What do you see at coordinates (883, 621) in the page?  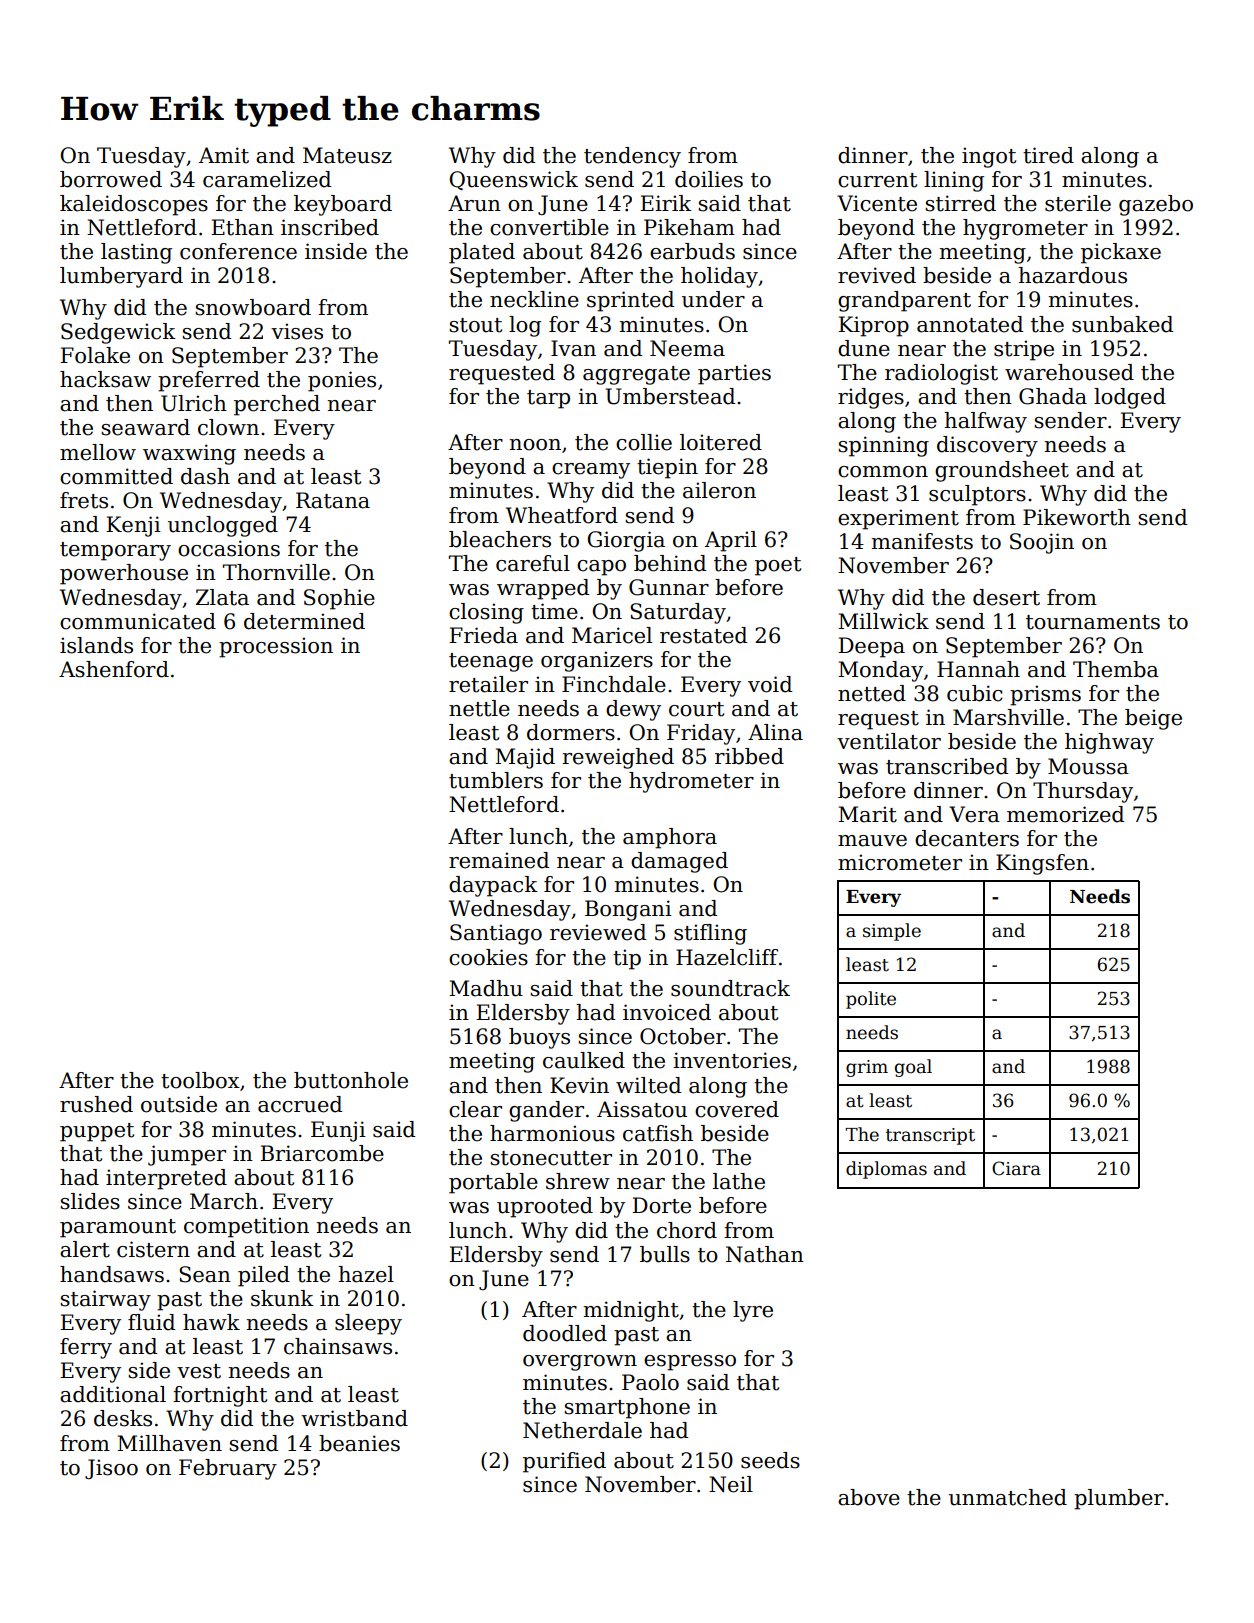 I see `Millwick` at bounding box center [883, 621].
